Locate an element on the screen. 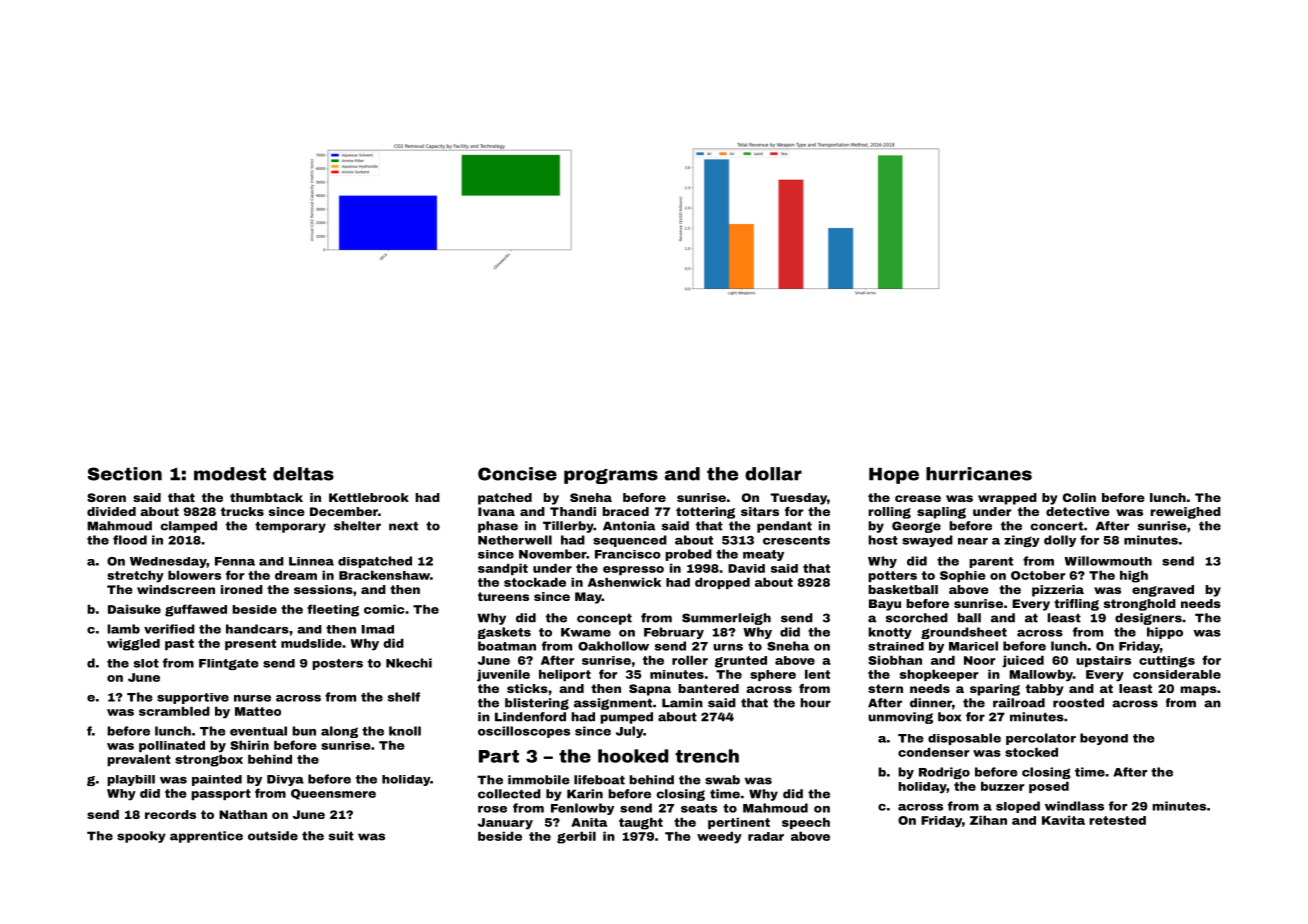 The image size is (1308, 924). Nathan is located at coordinates (243, 814).
